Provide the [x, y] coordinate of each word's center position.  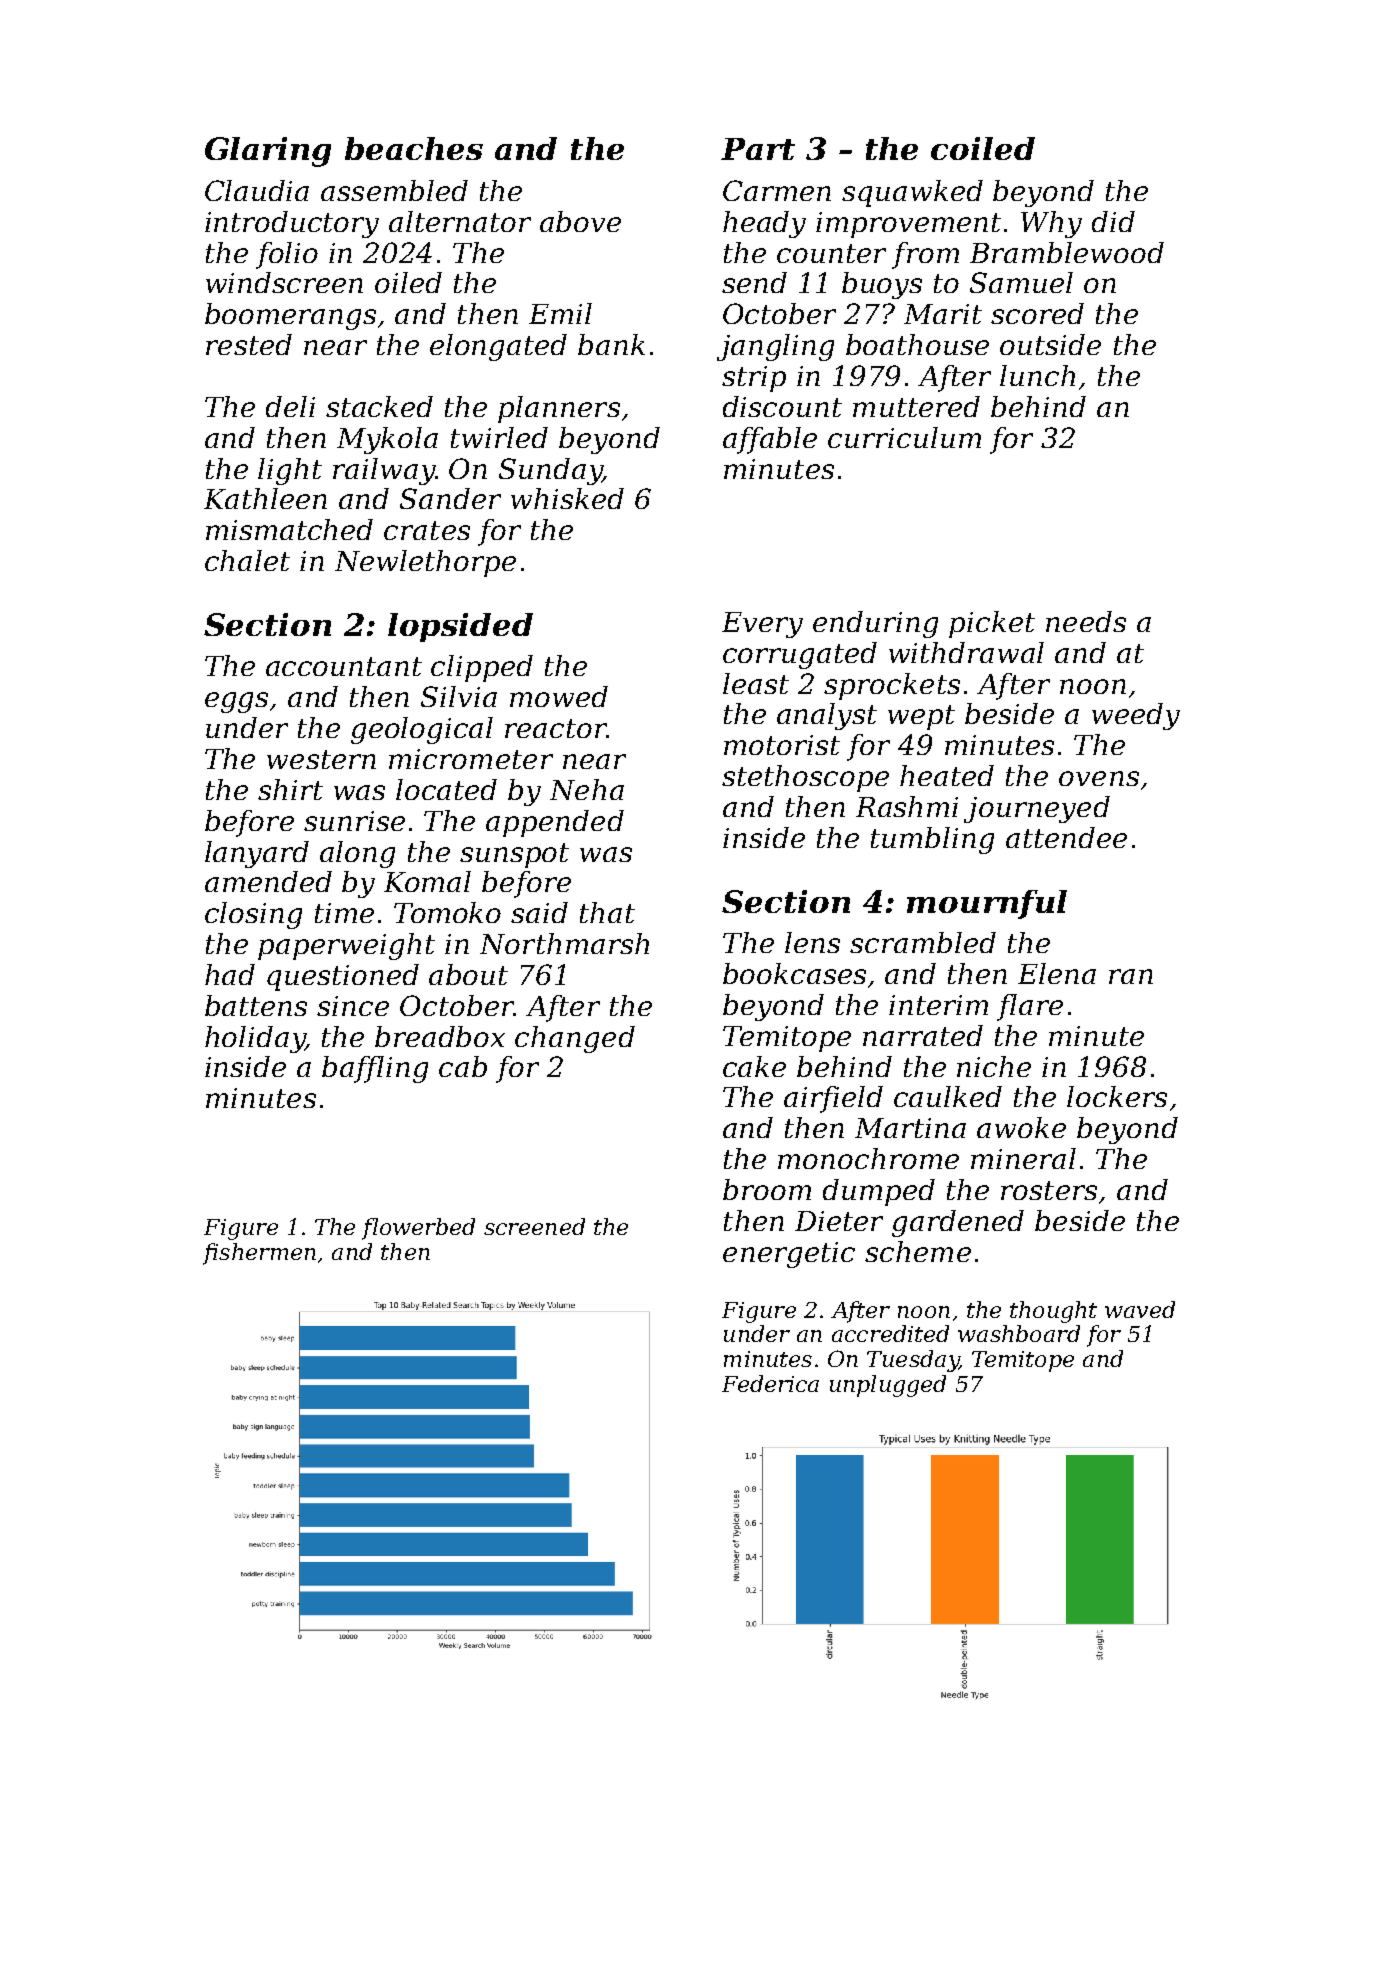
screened [534, 1226]
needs [1086, 621]
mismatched [289, 529]
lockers [1117, 1096]
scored [1037, 313]
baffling [375, 1069]
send [754, 282]
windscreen [284, 282]
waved [1140, 1309]
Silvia [459, 696]
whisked [567, 498]
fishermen [259, 1254]
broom [767, 1189]
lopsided [460, 627]
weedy [1136, 716]
